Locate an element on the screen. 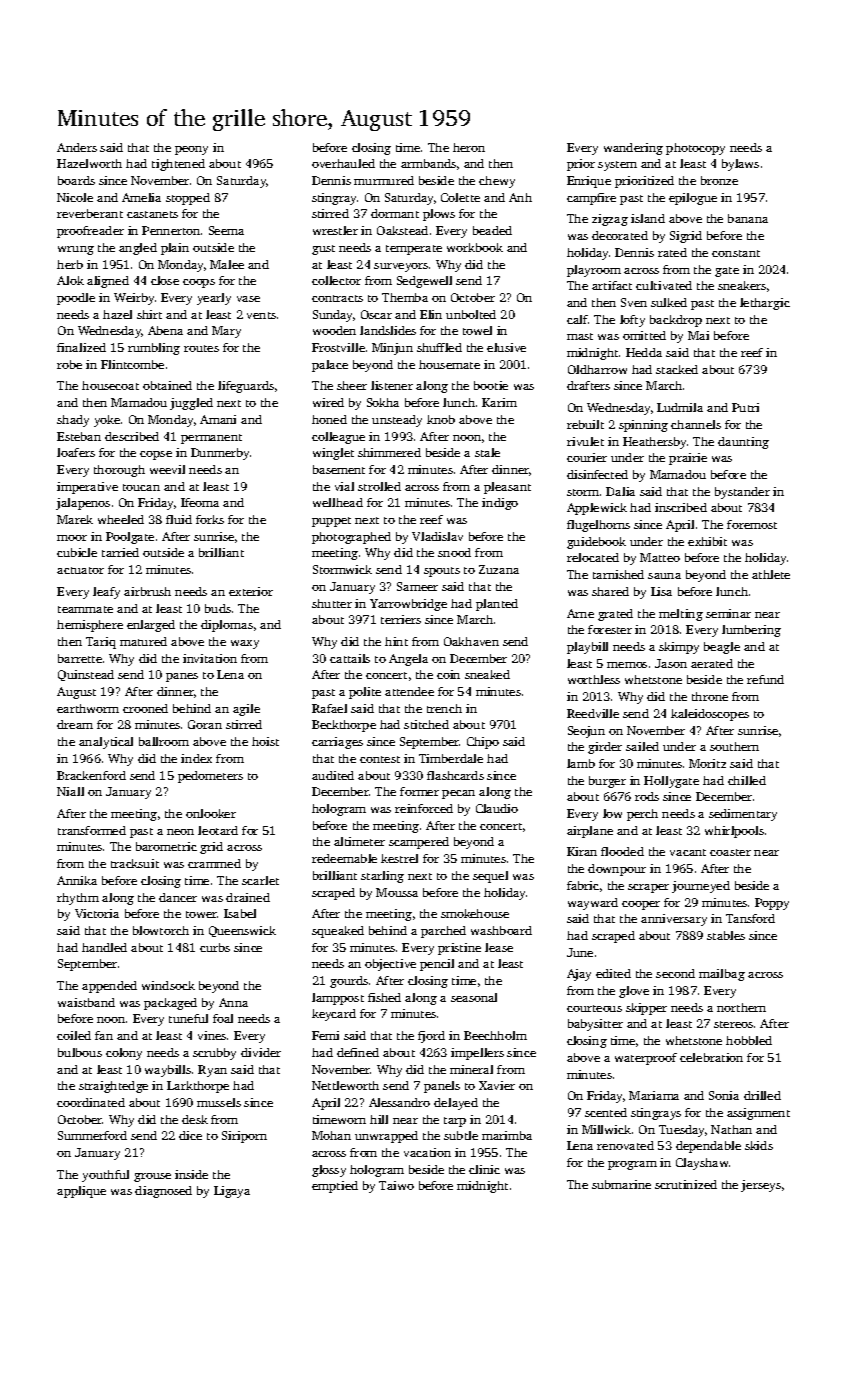 This screenshot has height=1400, width=849. weevil is located at coordinates (167, 469).
